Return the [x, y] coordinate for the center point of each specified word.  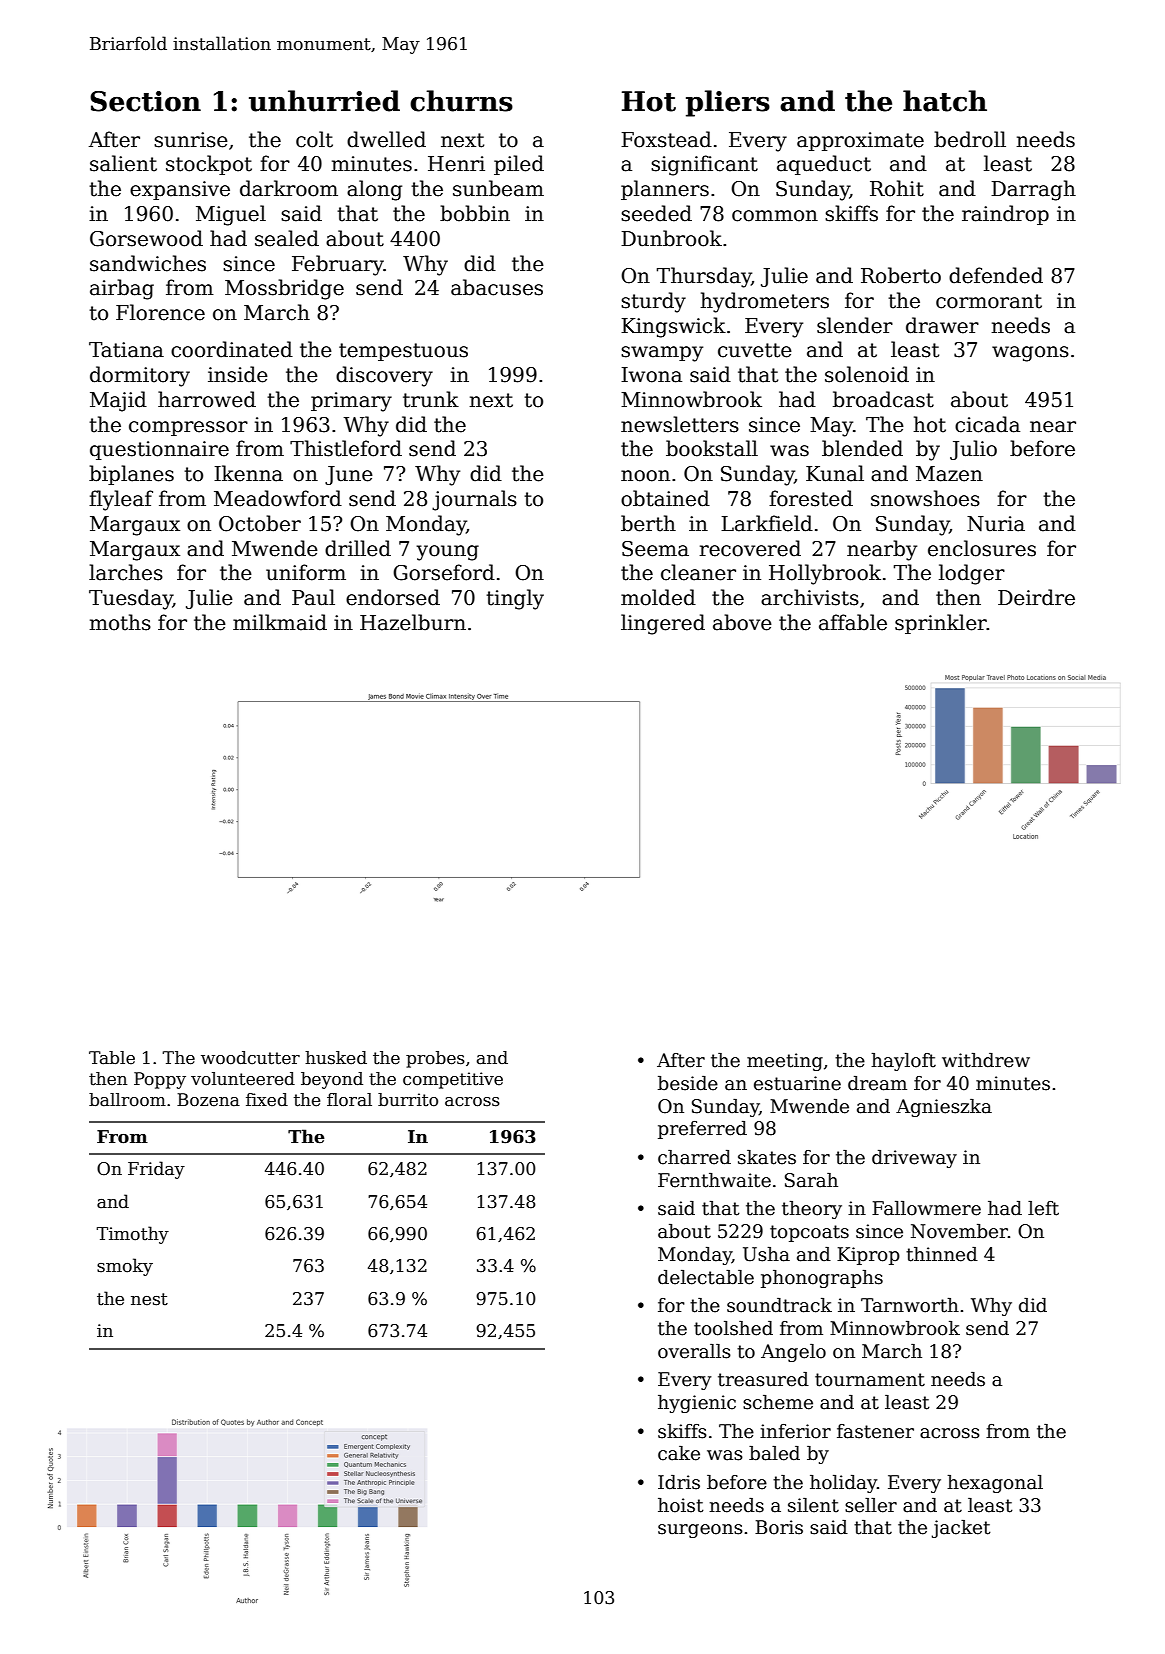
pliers [728, 103]
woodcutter [250, 1058]
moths [120, 622]
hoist [681, 1505]
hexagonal [995, 1484]
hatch [945, 101]
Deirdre [1036, 597]
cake [679, 1453]
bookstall [712, 448]
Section [145, 101]
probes [435, 1059]
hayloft [903, 1062]
